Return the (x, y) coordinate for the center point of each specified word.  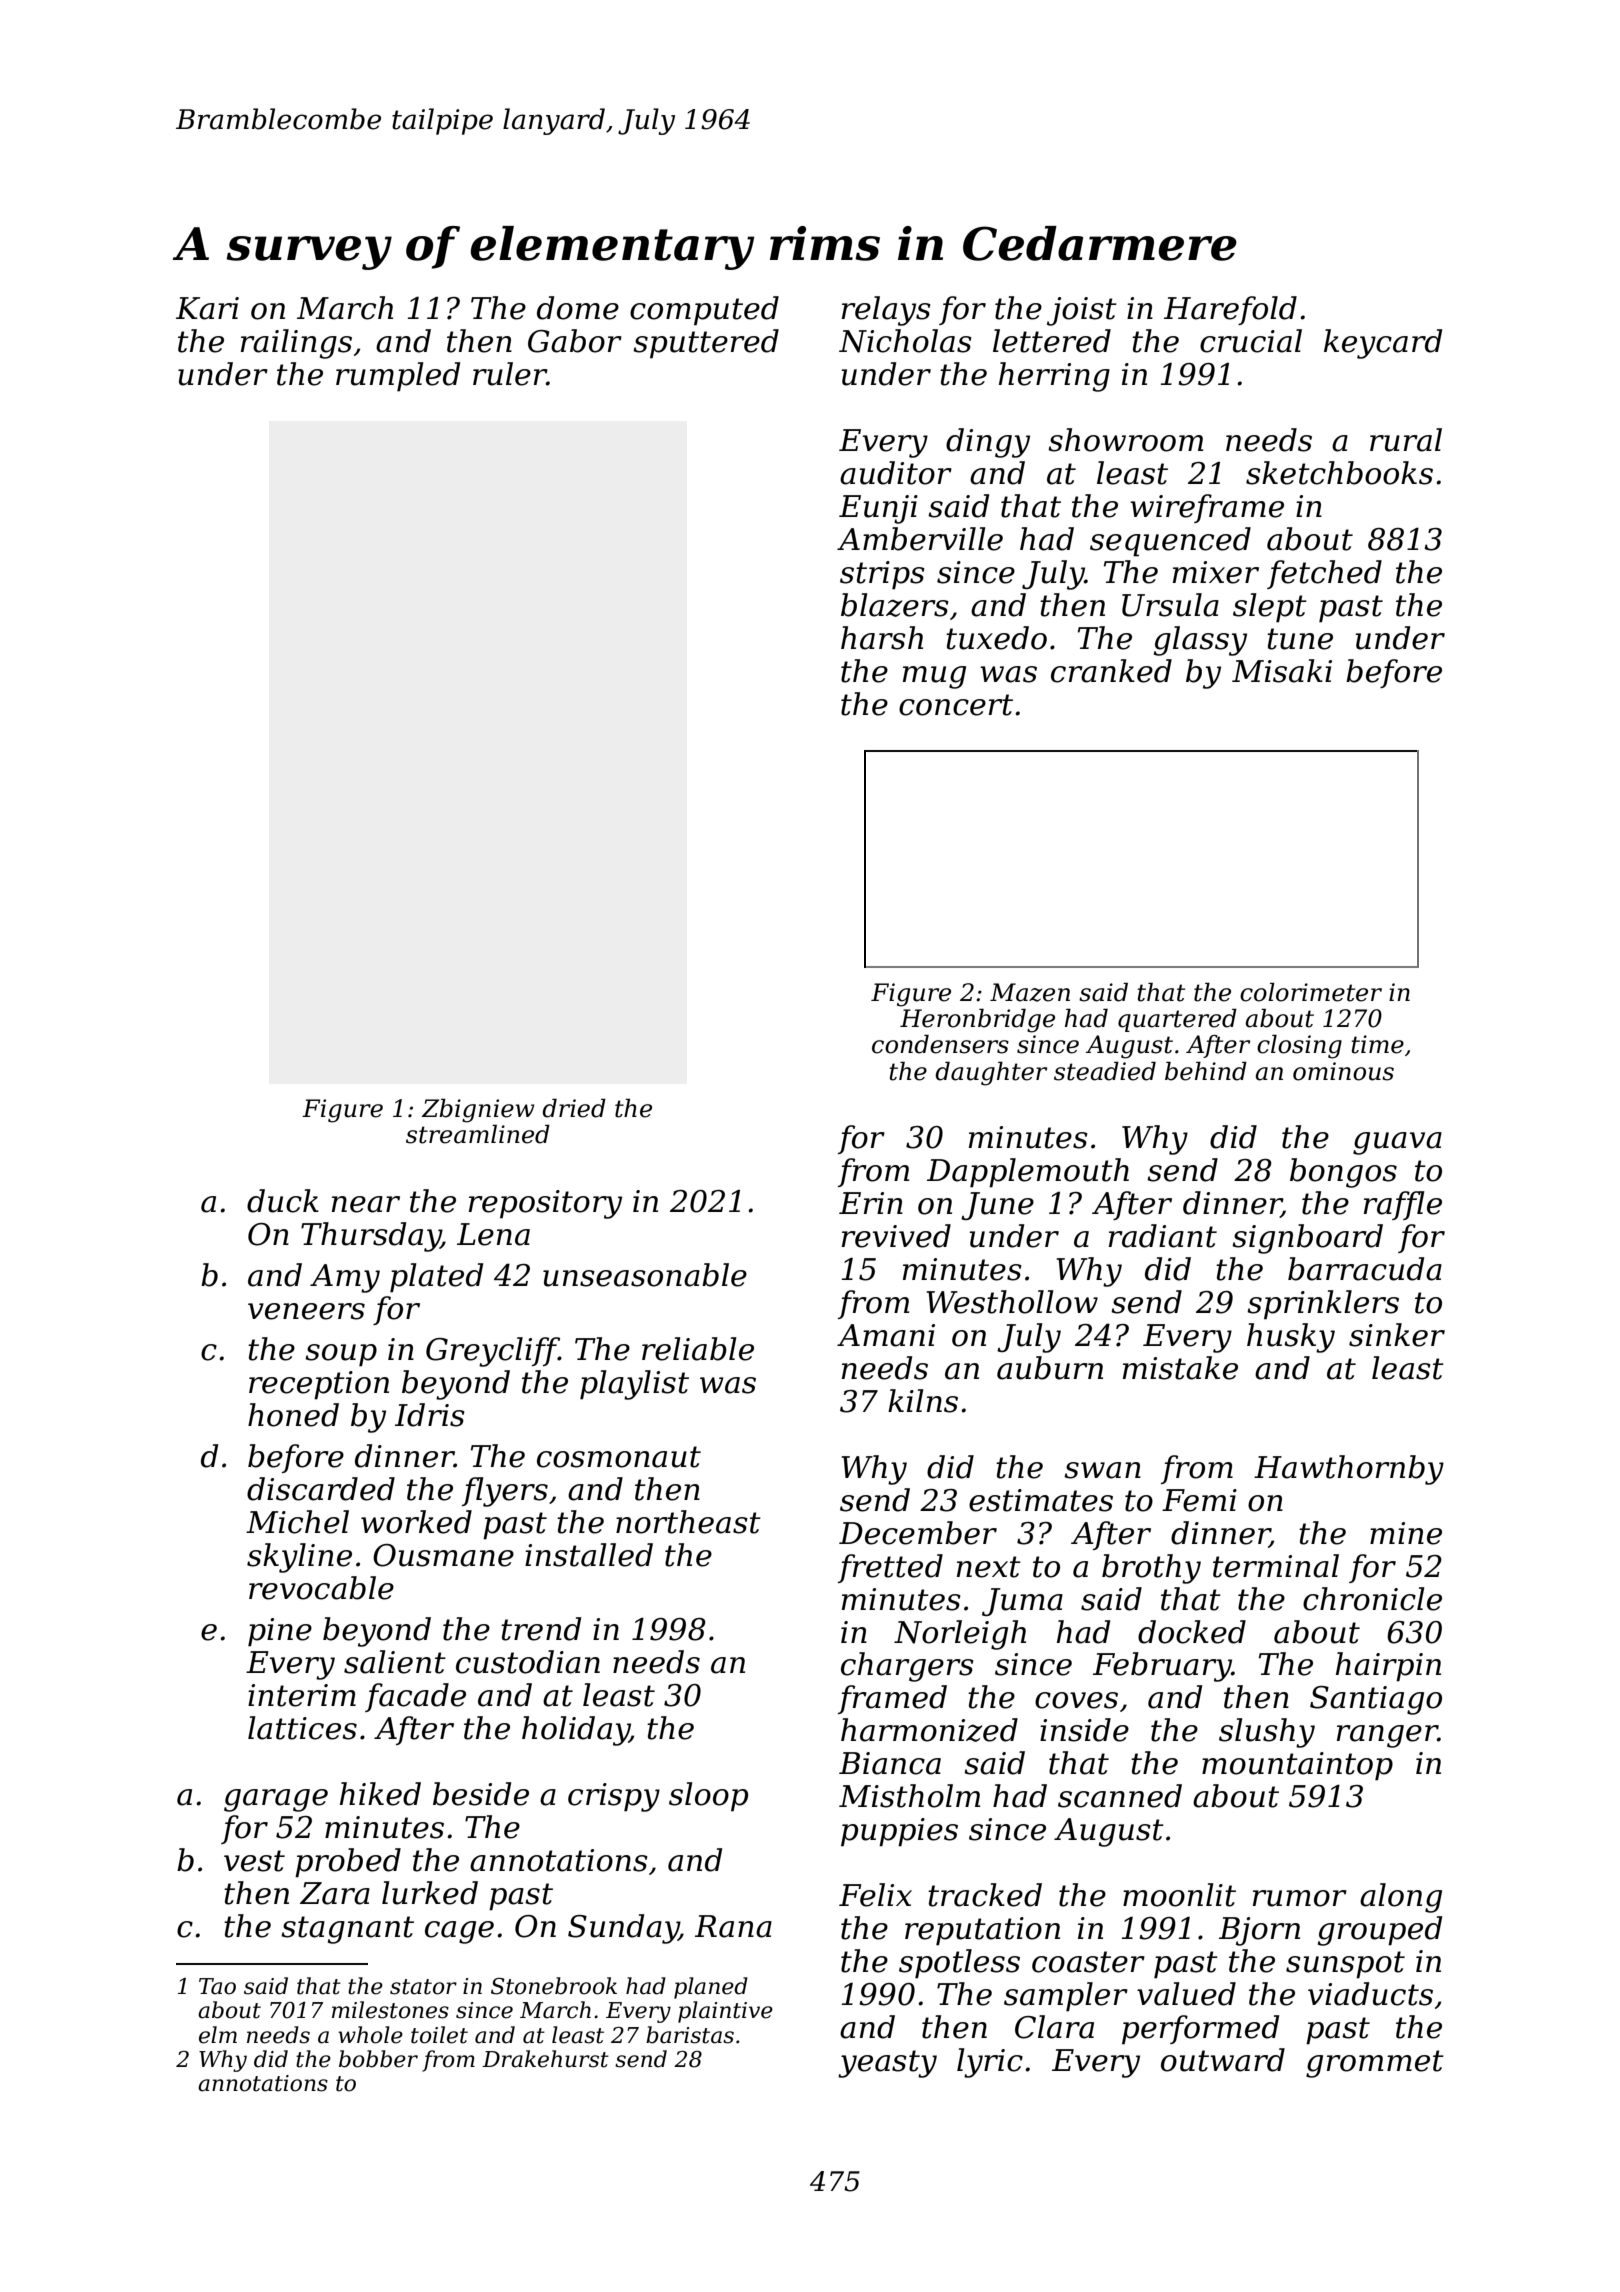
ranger (1387, 1736)
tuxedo (996, 638)
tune (1300, 639)
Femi (1199, 1500)
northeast (688, 1522)
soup (341, 1355)
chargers (907, 1667)
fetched (1324, 574)
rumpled (398, 377)
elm (218, 2035)
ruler (510, 374)
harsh (882, 638)
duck (283, 1201)
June (997, 1206)
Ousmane (443, 1555)
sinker (1397, 1335)
